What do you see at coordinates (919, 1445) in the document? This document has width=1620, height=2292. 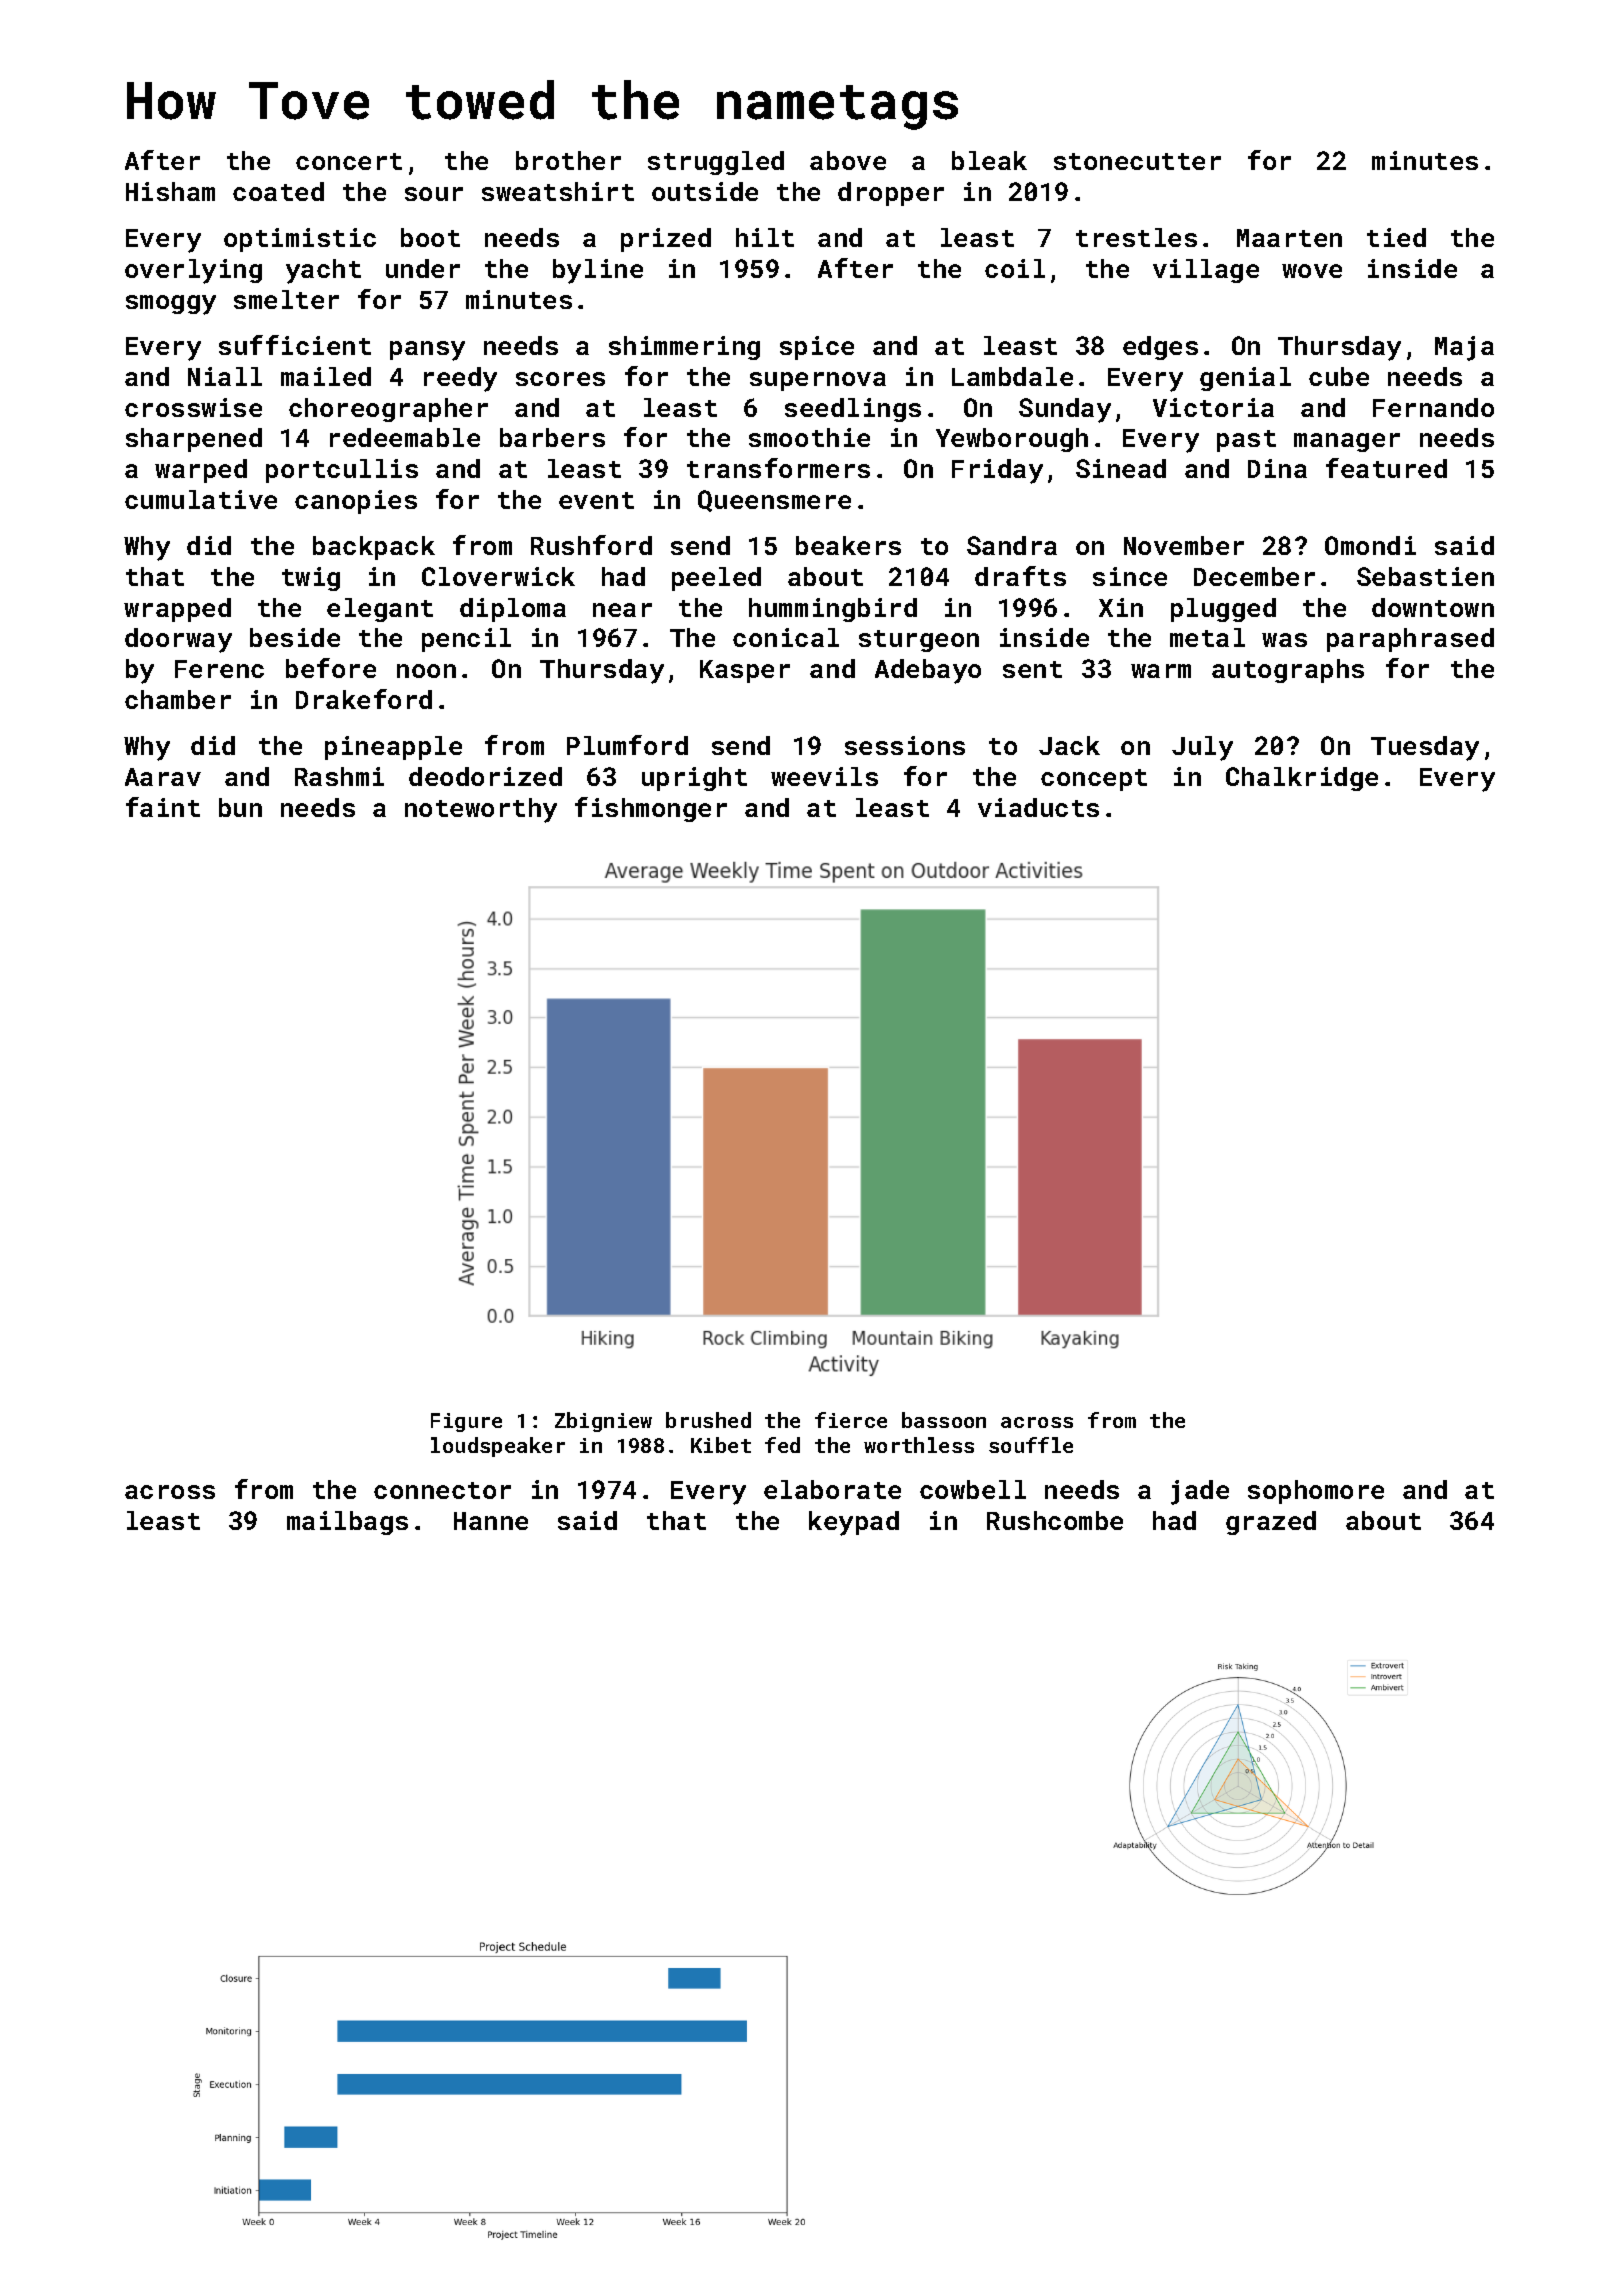 I see `worthless` at bounding box center [919, 1445].
